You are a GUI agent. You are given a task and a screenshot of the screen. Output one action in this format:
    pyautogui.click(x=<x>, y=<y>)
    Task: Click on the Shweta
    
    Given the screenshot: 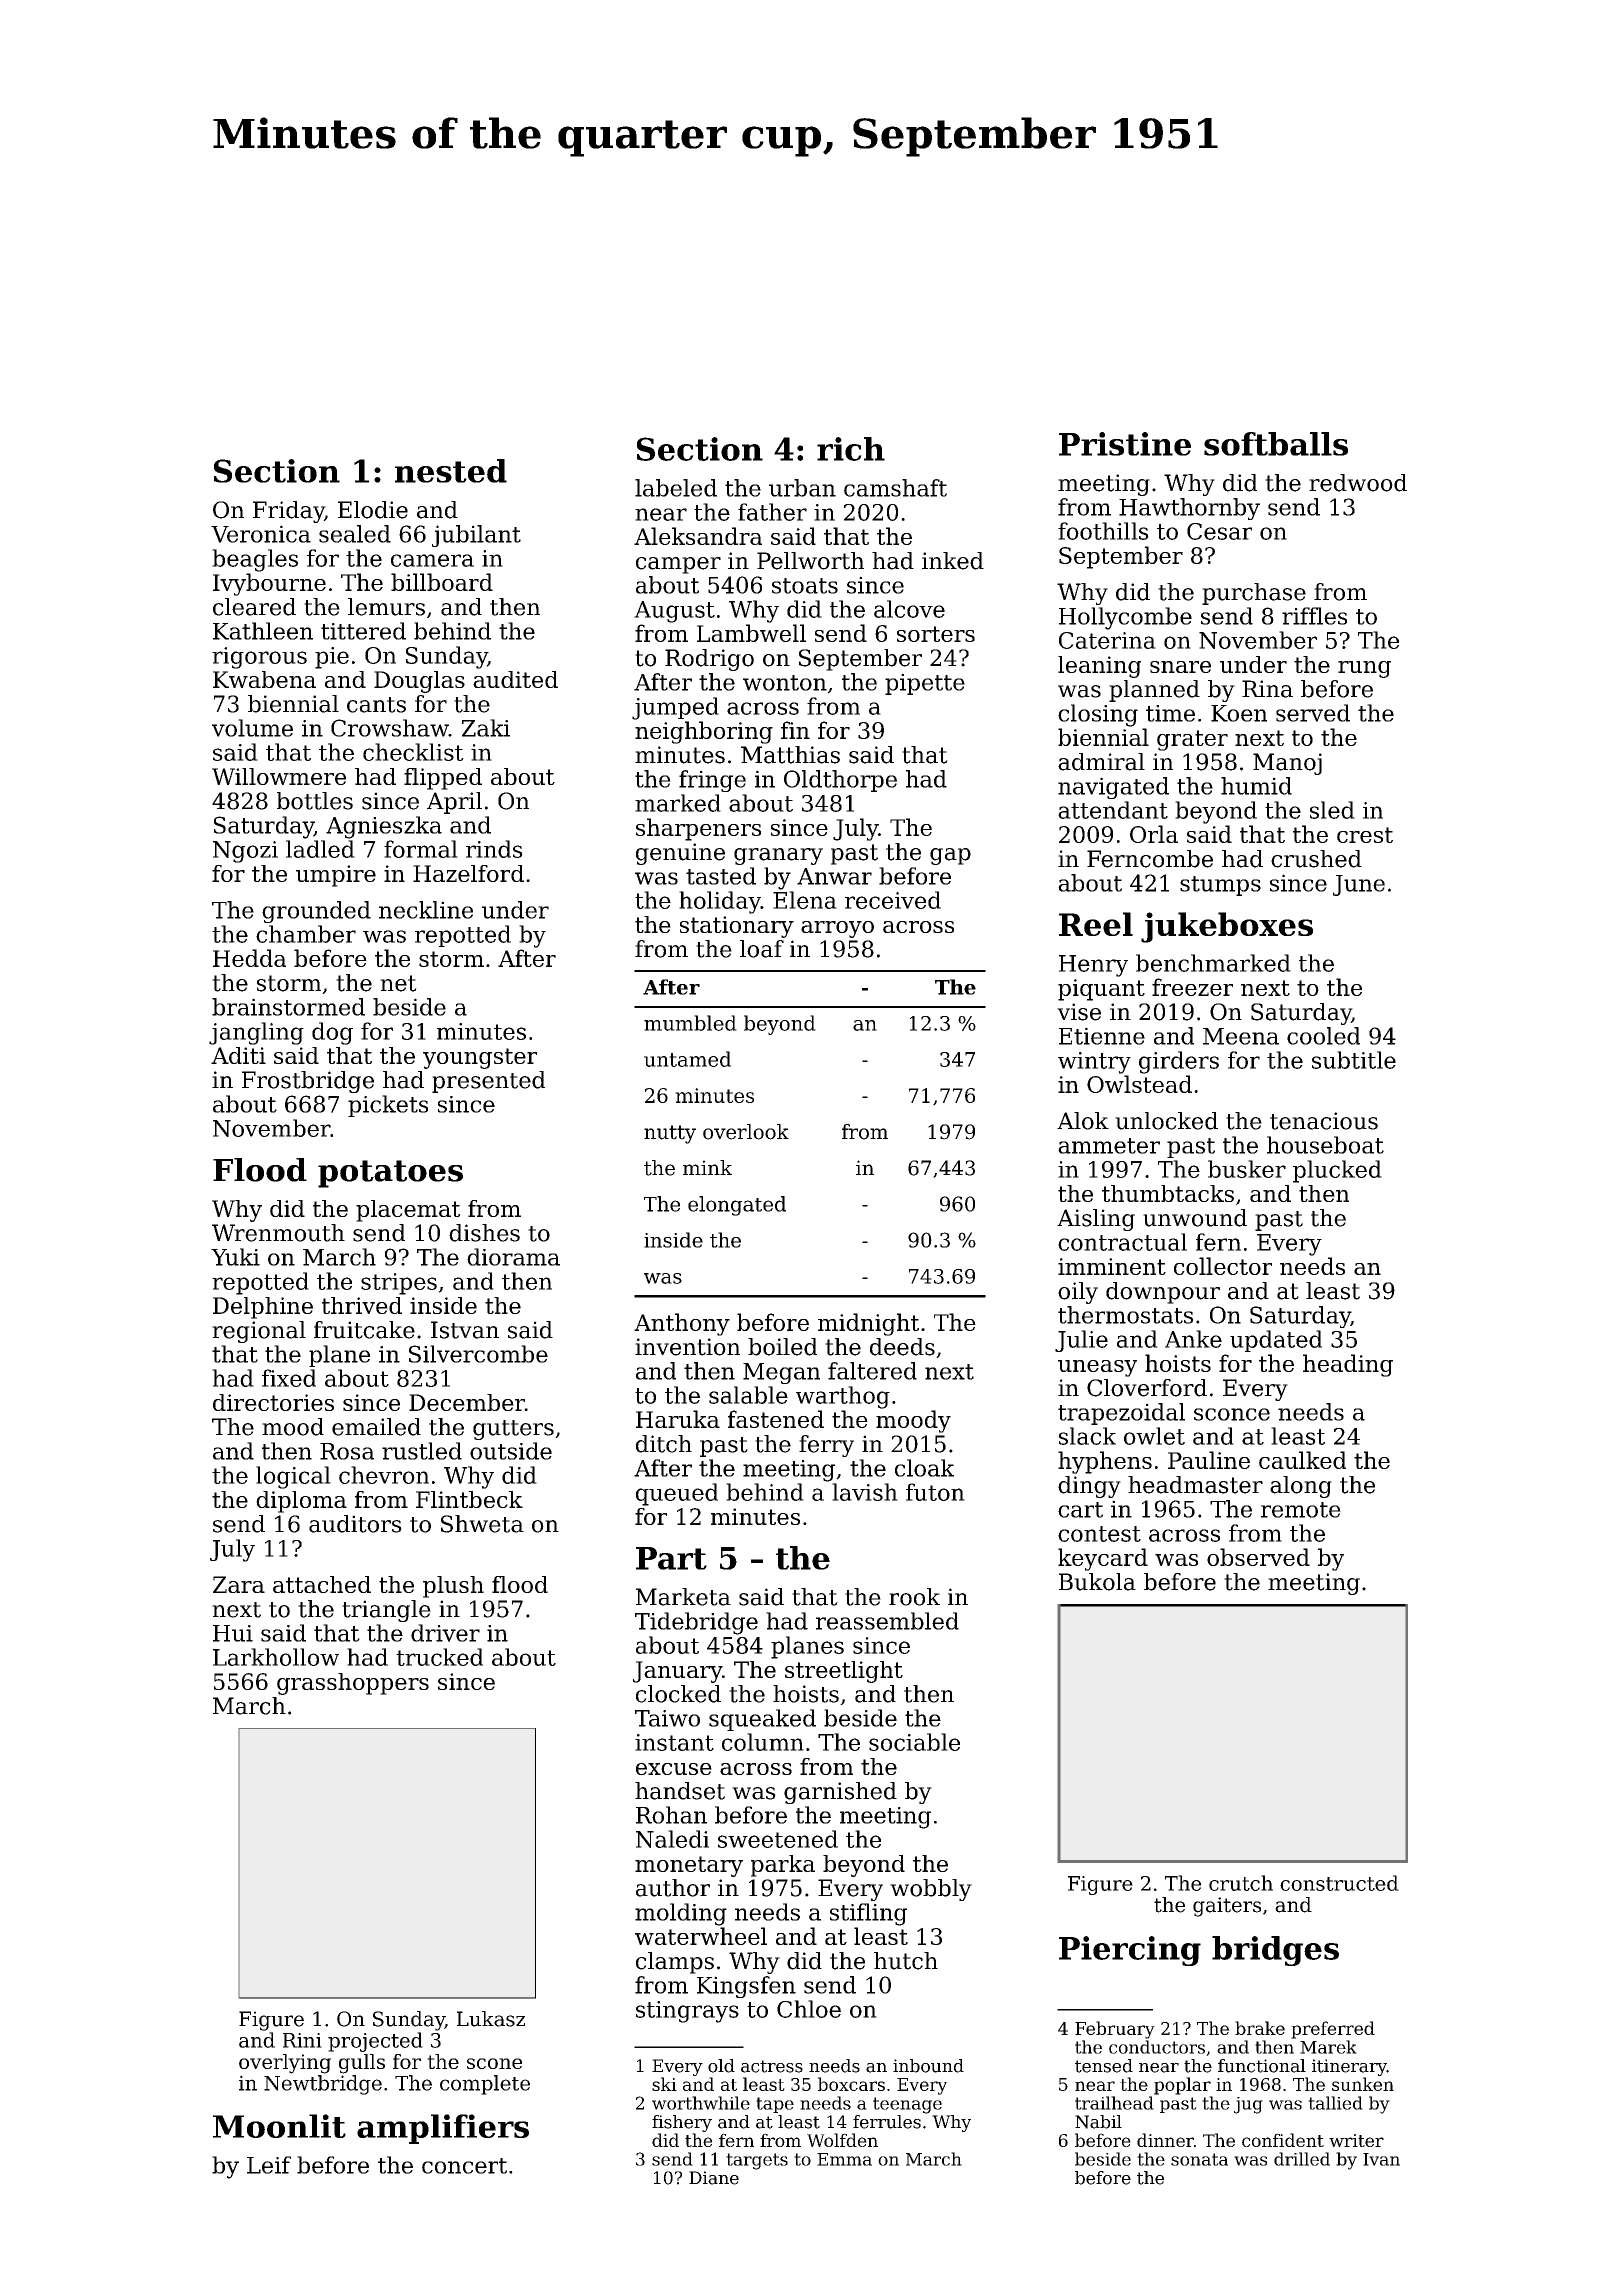 What is the action you would take?
    pyautogui.click(x=482, y=1524)
